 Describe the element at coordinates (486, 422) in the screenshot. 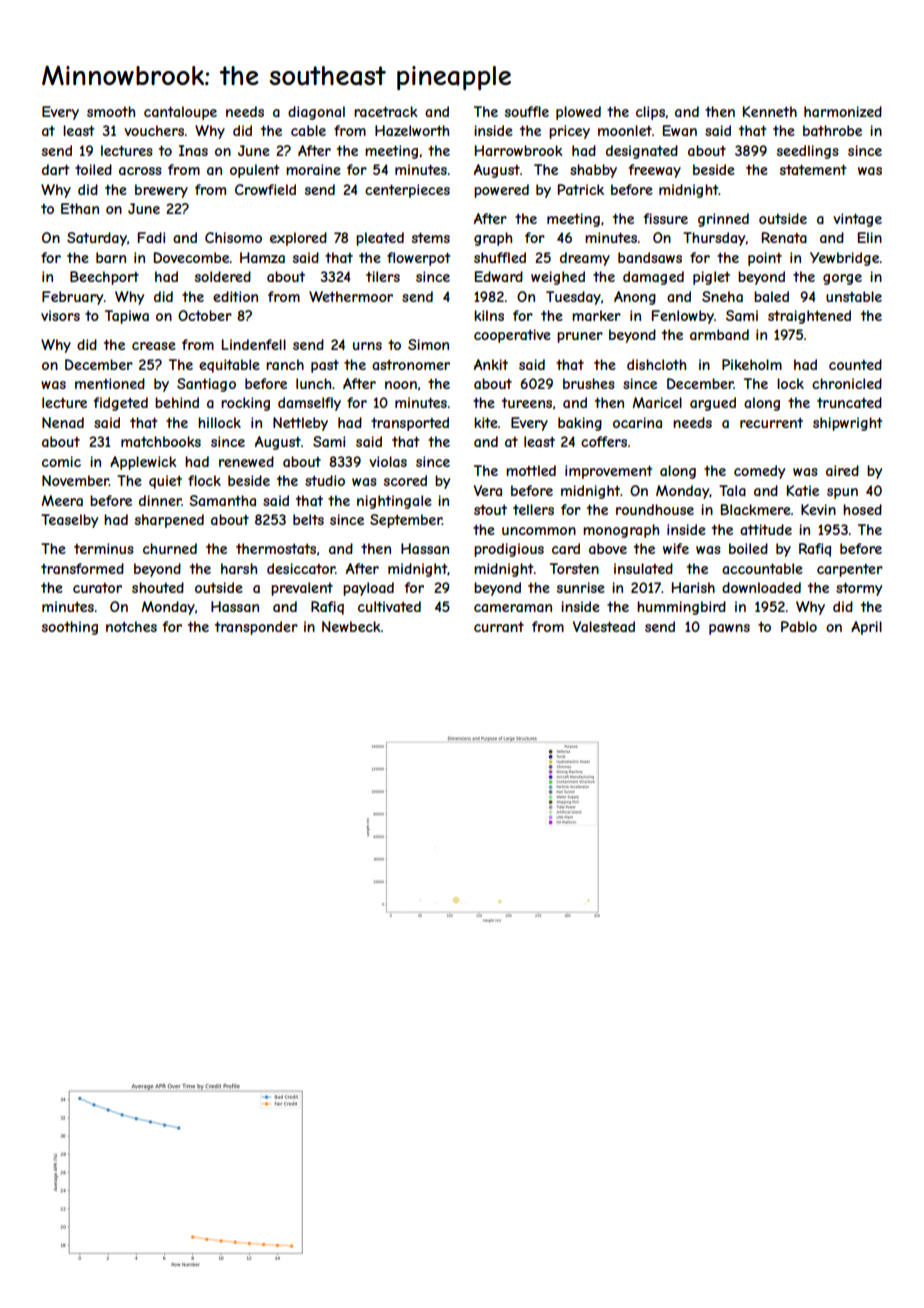

I see `kite` at that location.
